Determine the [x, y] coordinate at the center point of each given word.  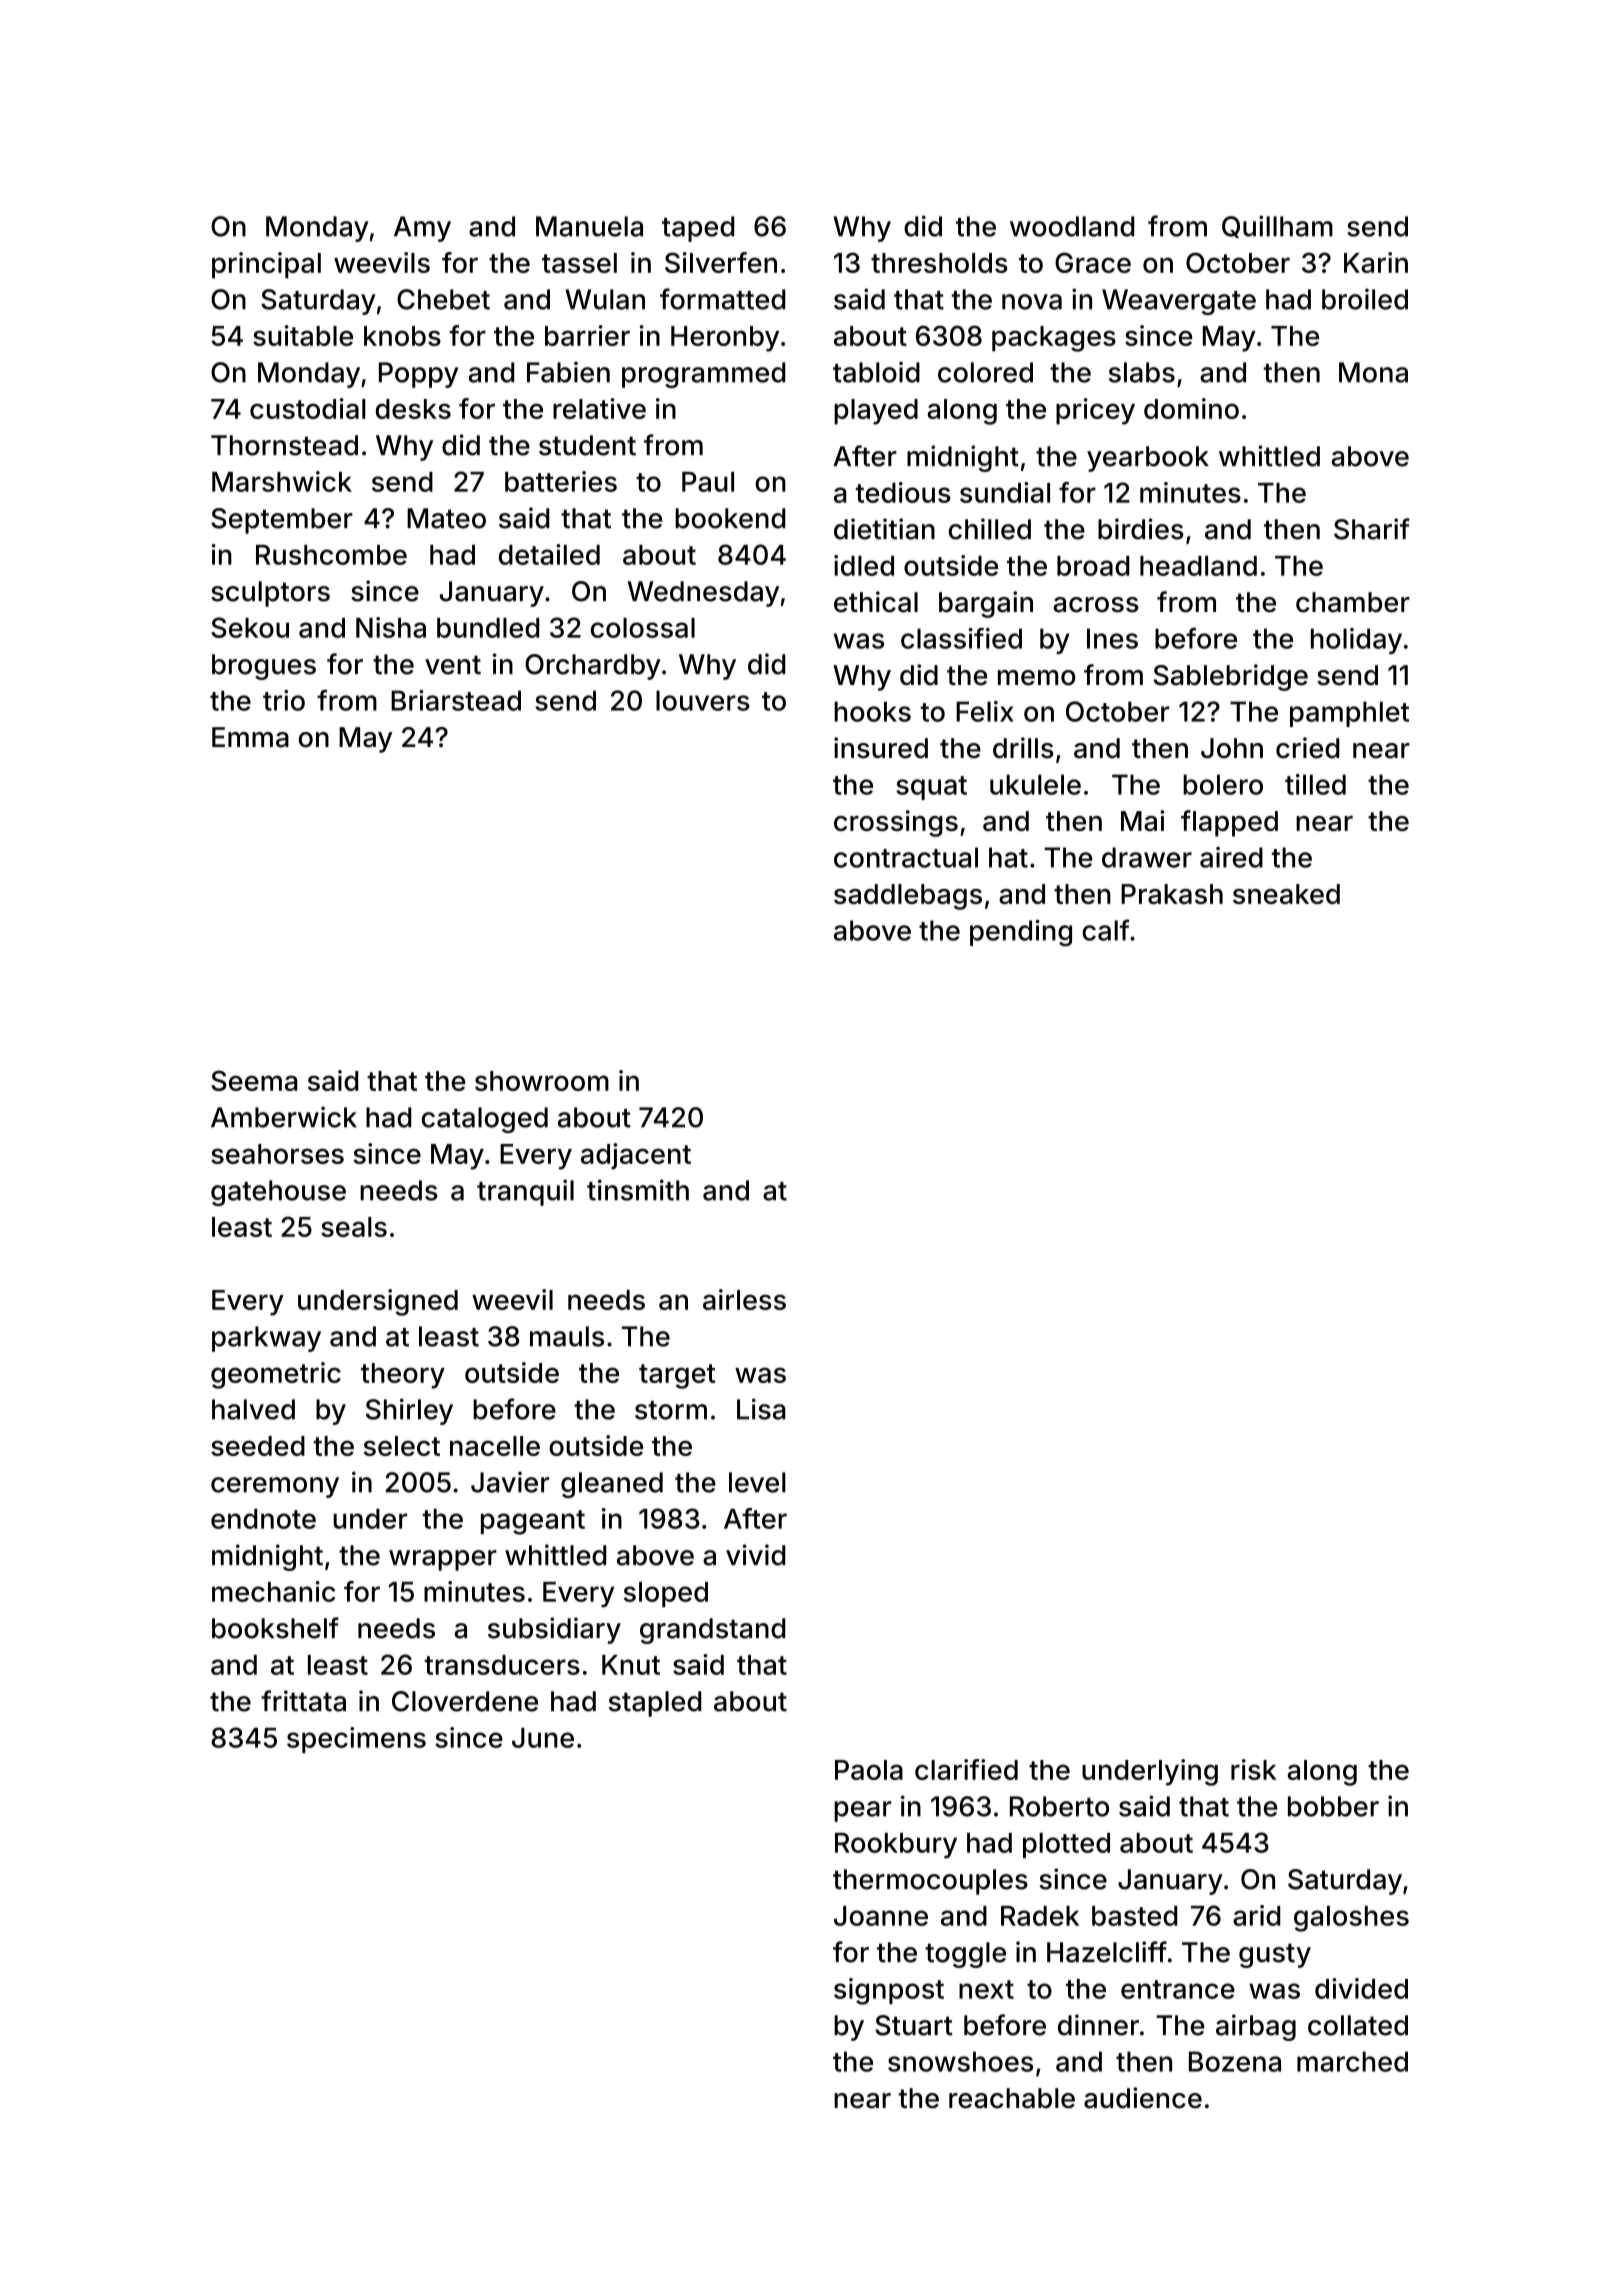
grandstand [712, 1631]
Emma [250, 737]
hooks [872, 711]
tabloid [876, 372]
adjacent [636, 1156]
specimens [356, 1740]
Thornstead [284, 445]
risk [1253, 1769]
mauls [567, 1336]
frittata [303, 1701]
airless [744, 1299]
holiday [1356, 641]
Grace [1093, 262]
